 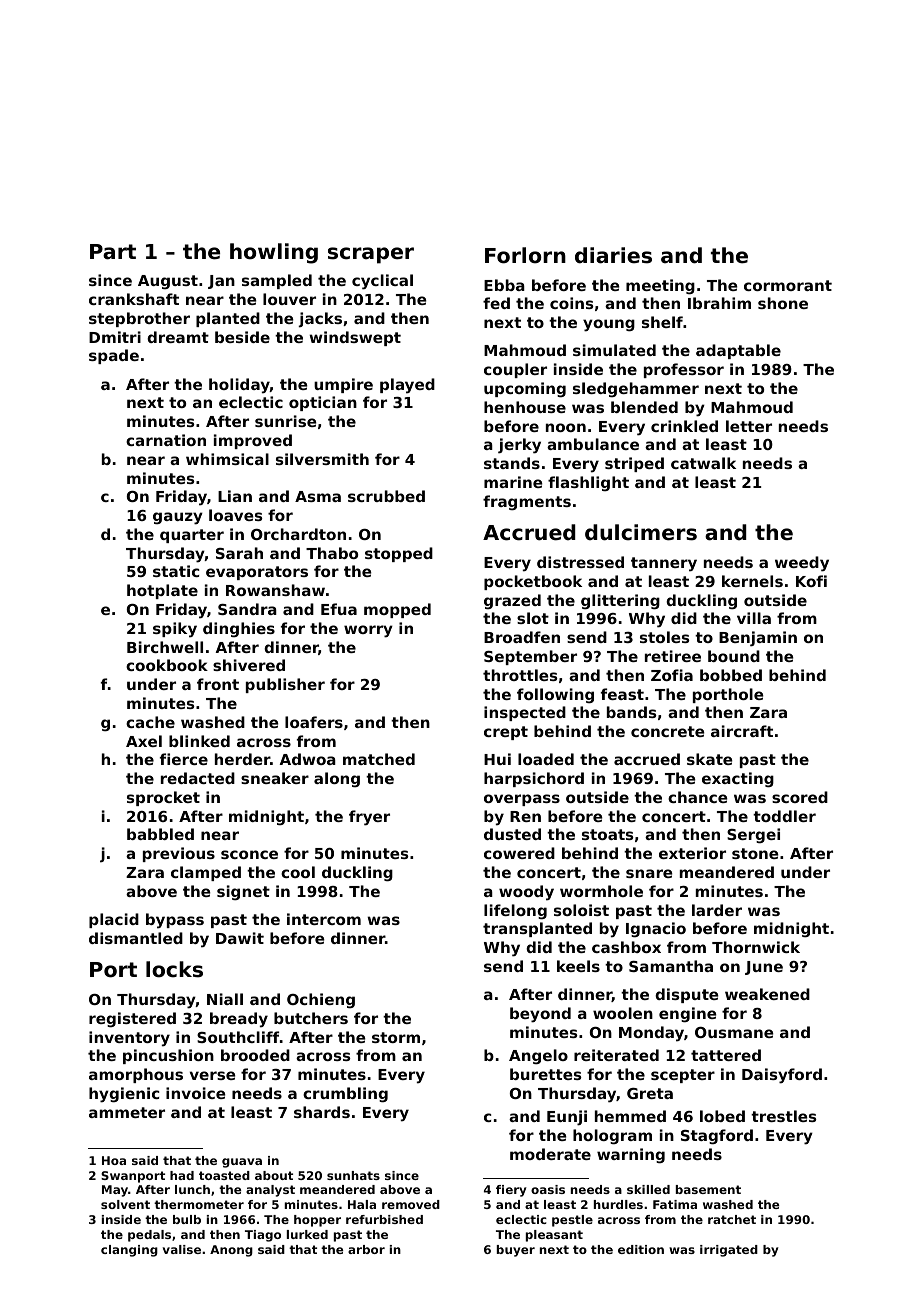 What do you see at coordinates (235, 496) in the screenshot?
I see `Lian` at bounding box center [235, 496].
